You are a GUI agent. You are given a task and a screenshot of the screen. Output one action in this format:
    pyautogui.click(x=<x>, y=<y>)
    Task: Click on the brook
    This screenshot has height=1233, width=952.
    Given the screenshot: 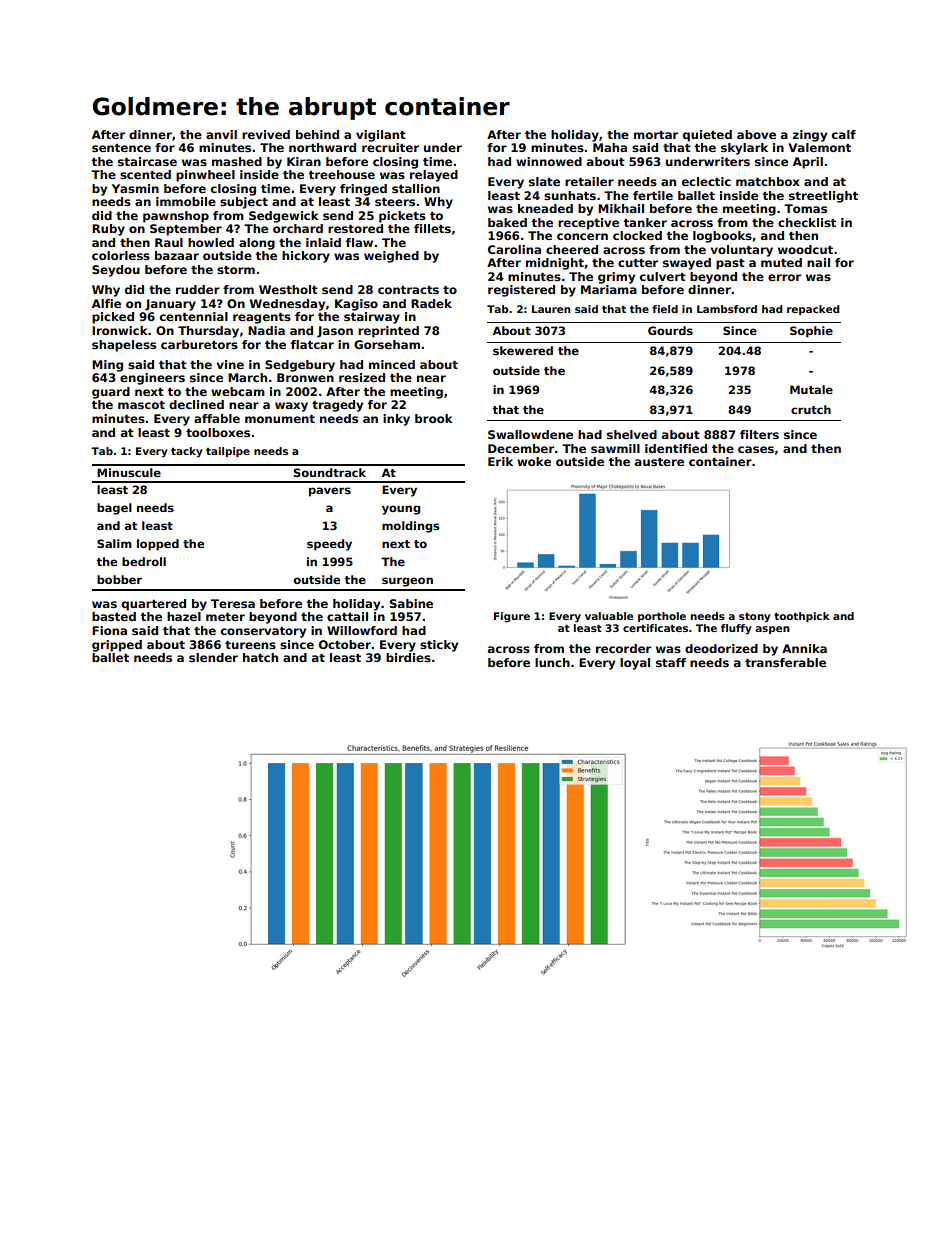 What is the action you would take?
    pyautogui.click(x=434, y=418)
